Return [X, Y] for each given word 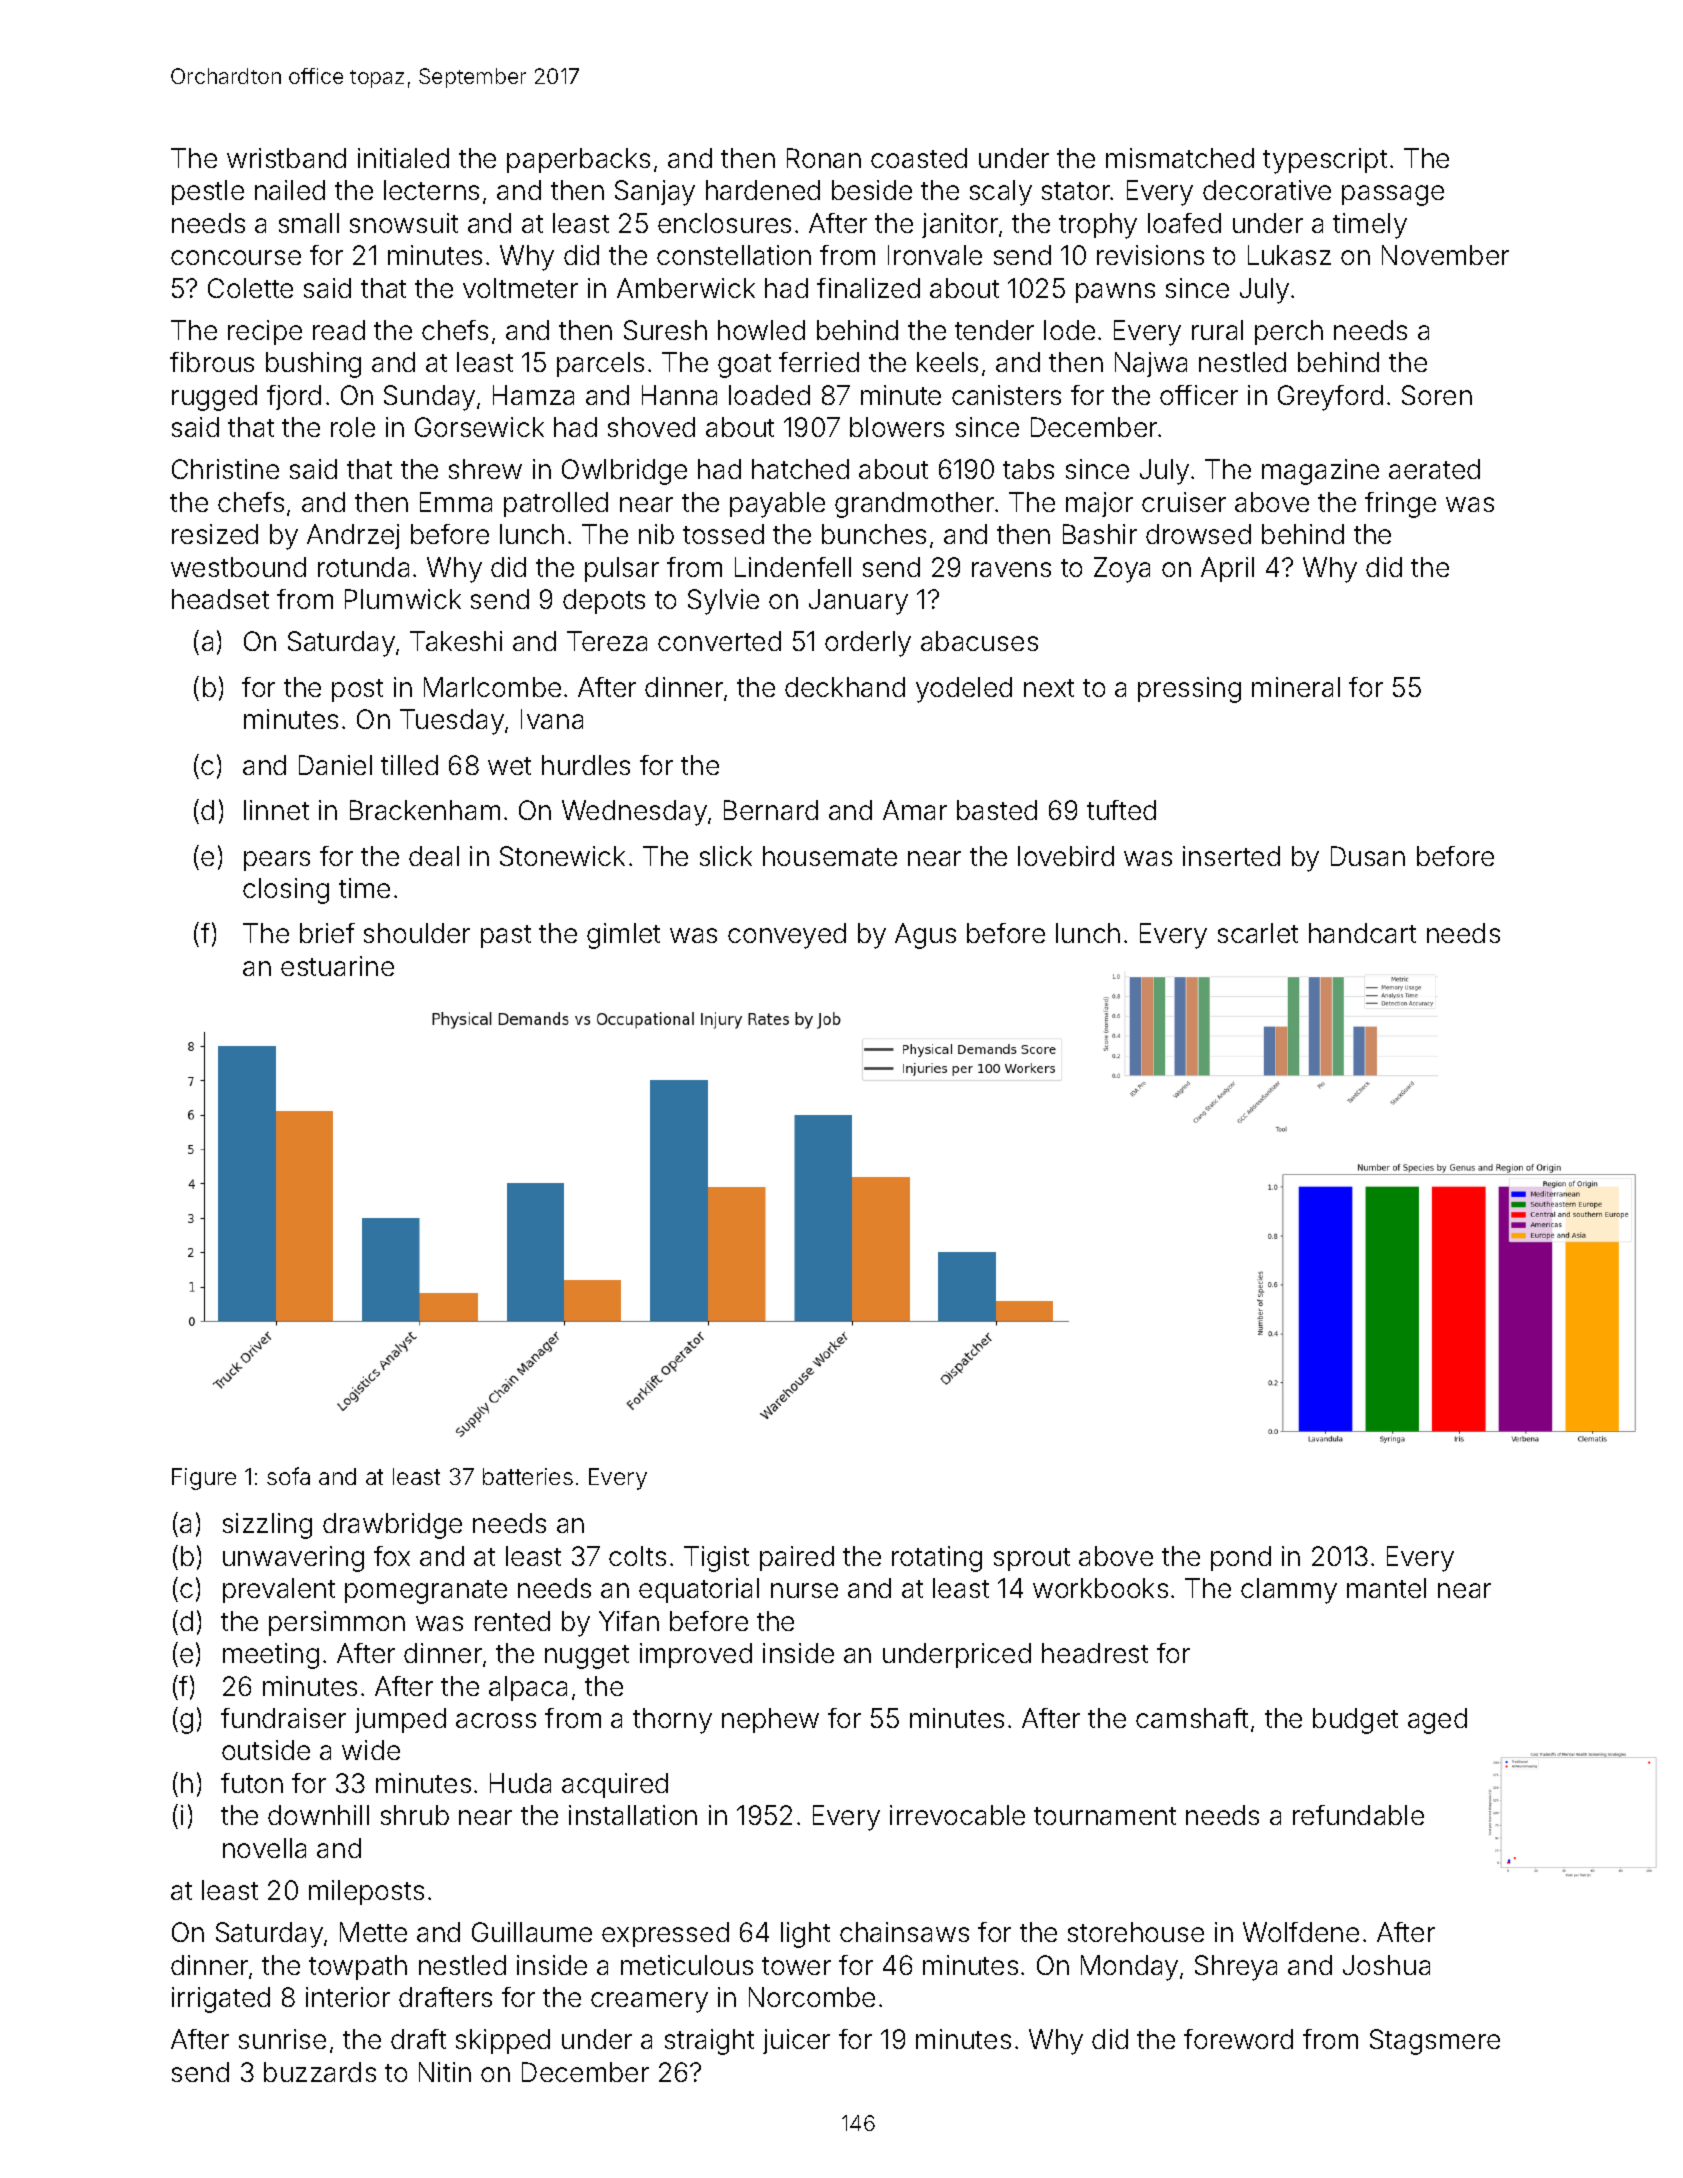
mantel [1386, 1588]
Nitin [445, 2072]
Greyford [1330, 398]
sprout [1032, 1559]
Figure [204, 1479]
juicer [796, 2041]
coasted [919, 158]
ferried [819, 362]
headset [220, 599]
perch [1289, 332]
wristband [286, 158]
